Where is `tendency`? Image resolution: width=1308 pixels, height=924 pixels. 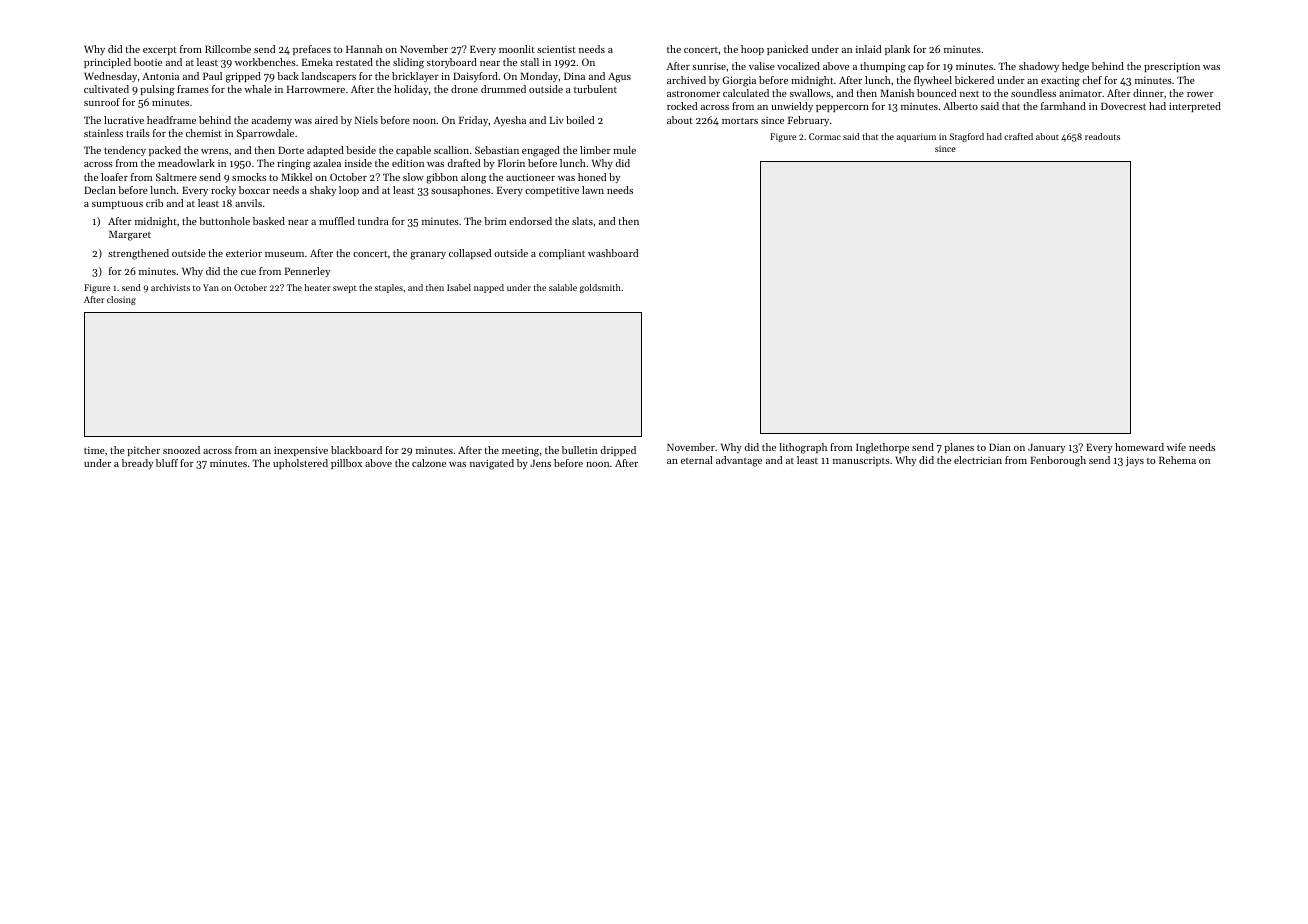
tendency is located at coordinates (125, 151).
